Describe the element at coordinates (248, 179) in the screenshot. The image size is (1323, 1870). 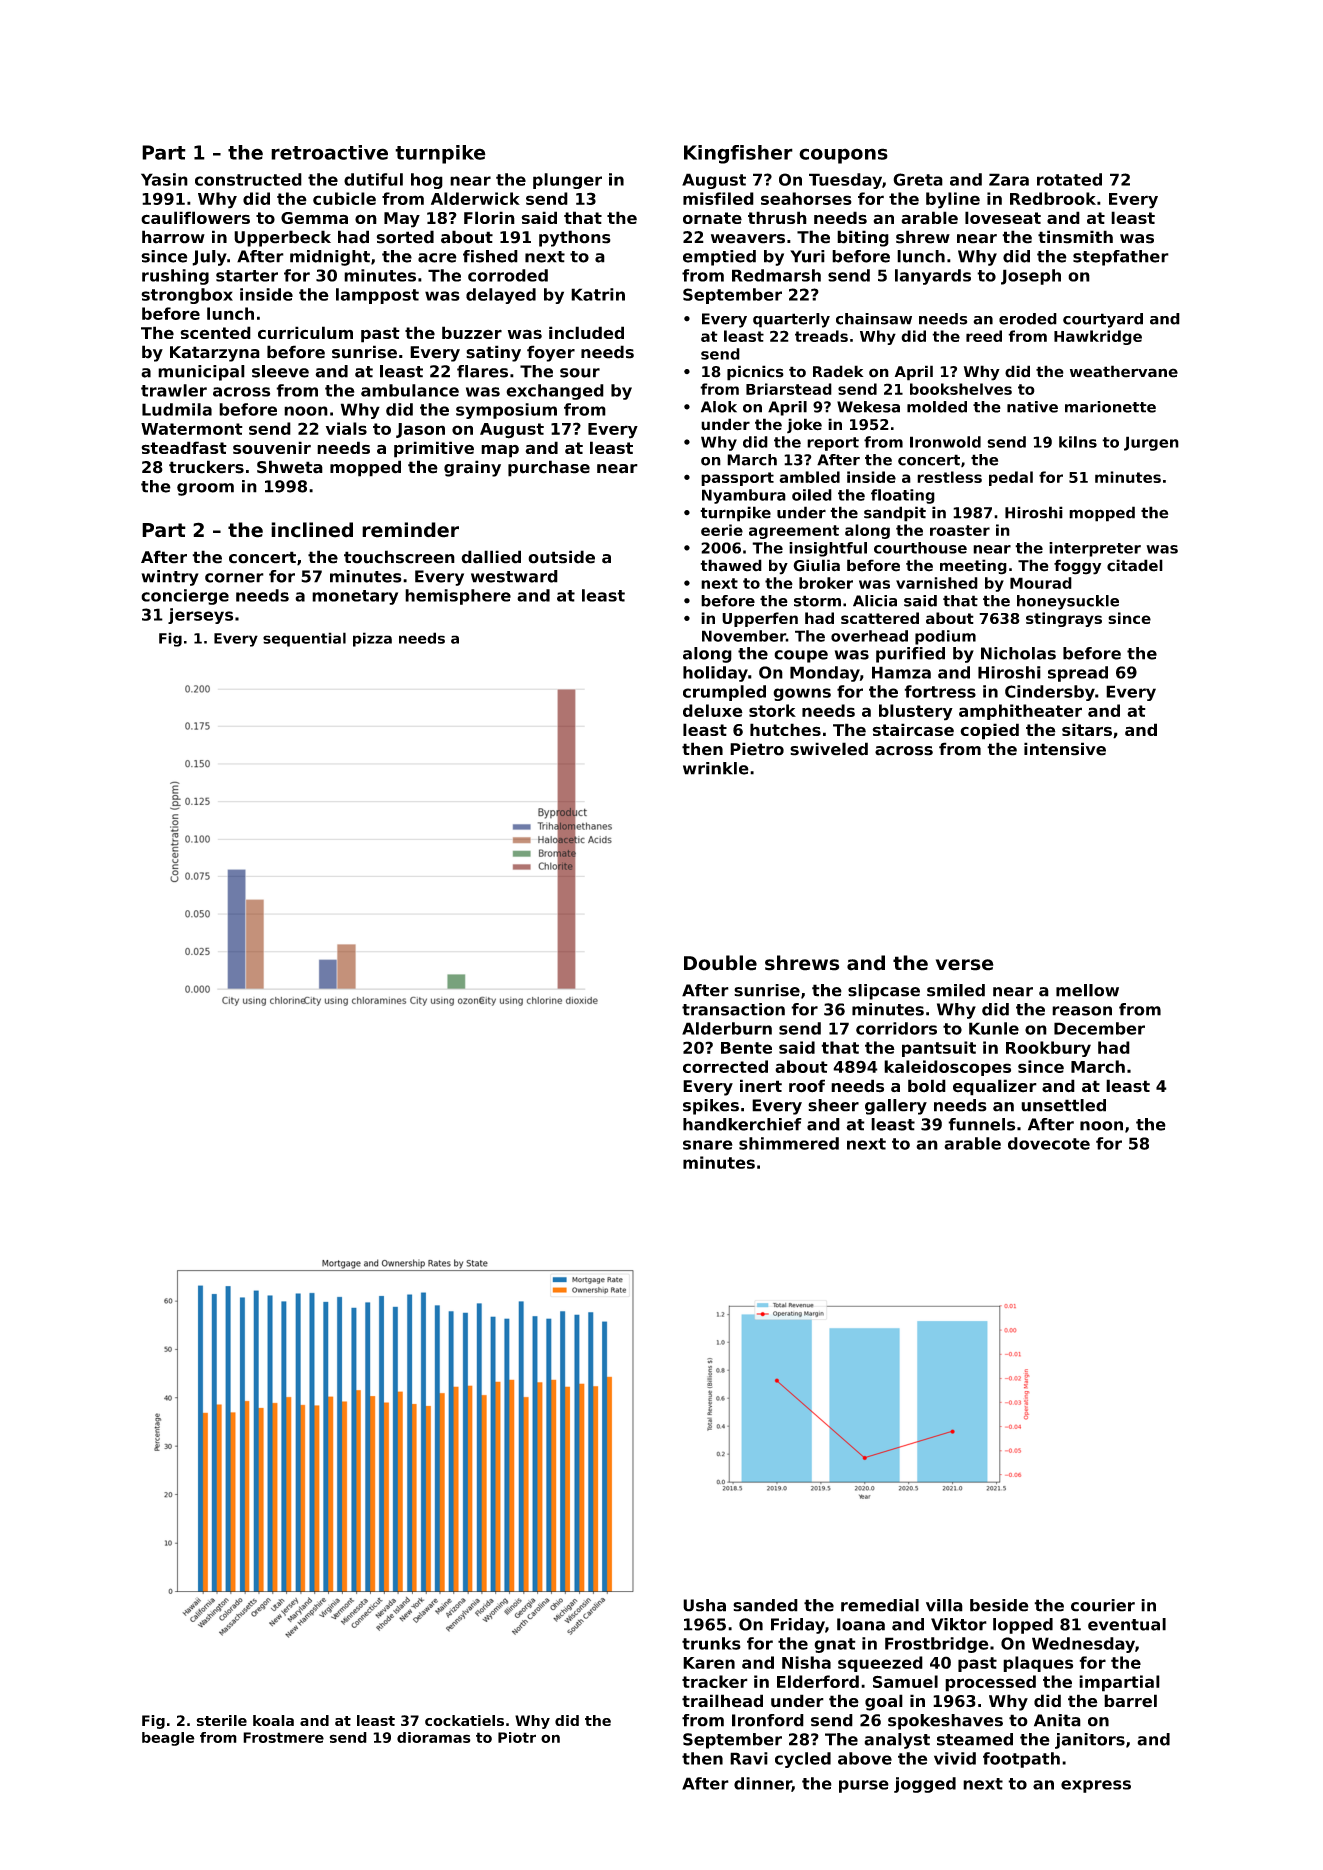
I see `constructed` at that location.
